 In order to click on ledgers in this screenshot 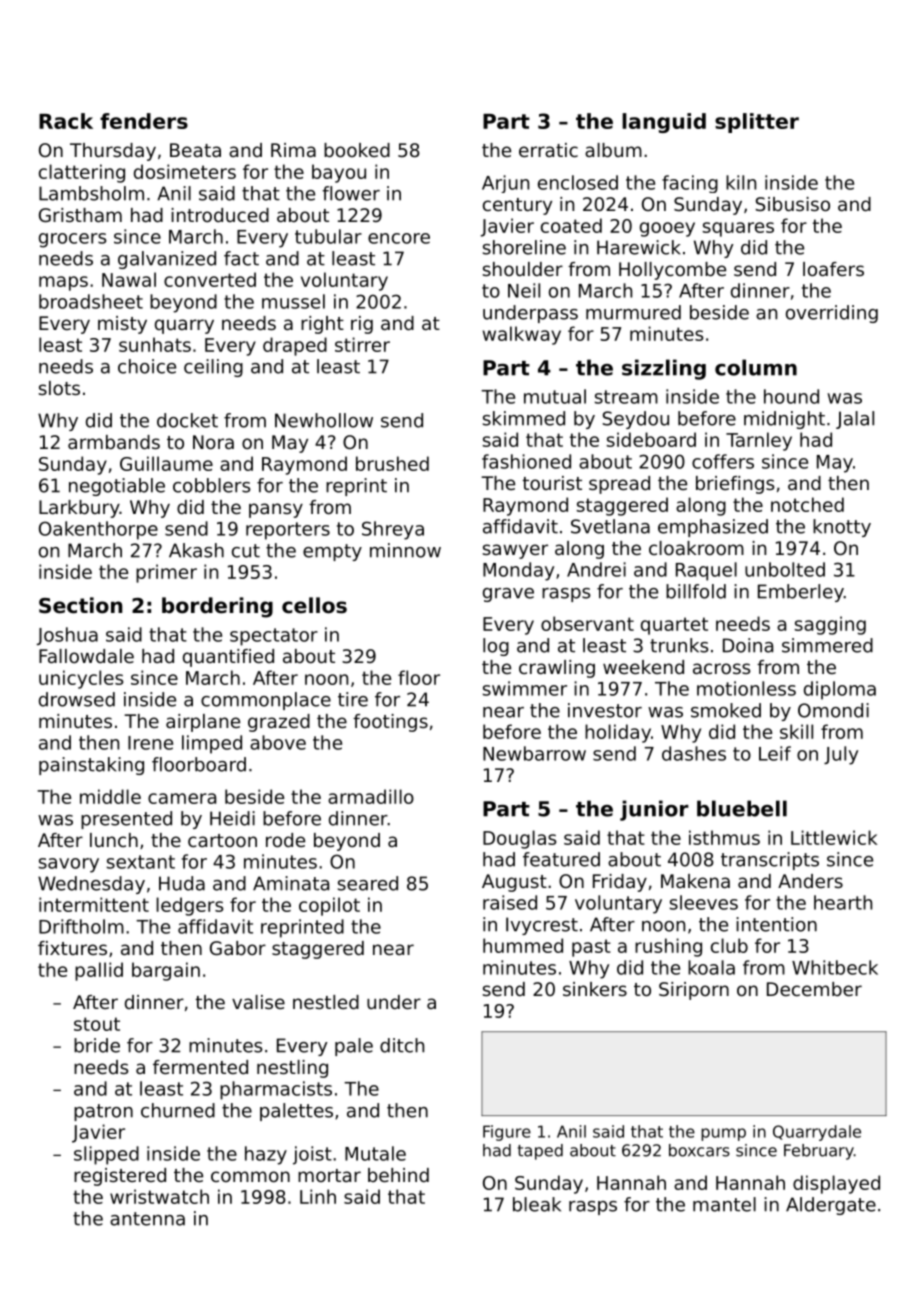, I will do `click(189, 906)`.
